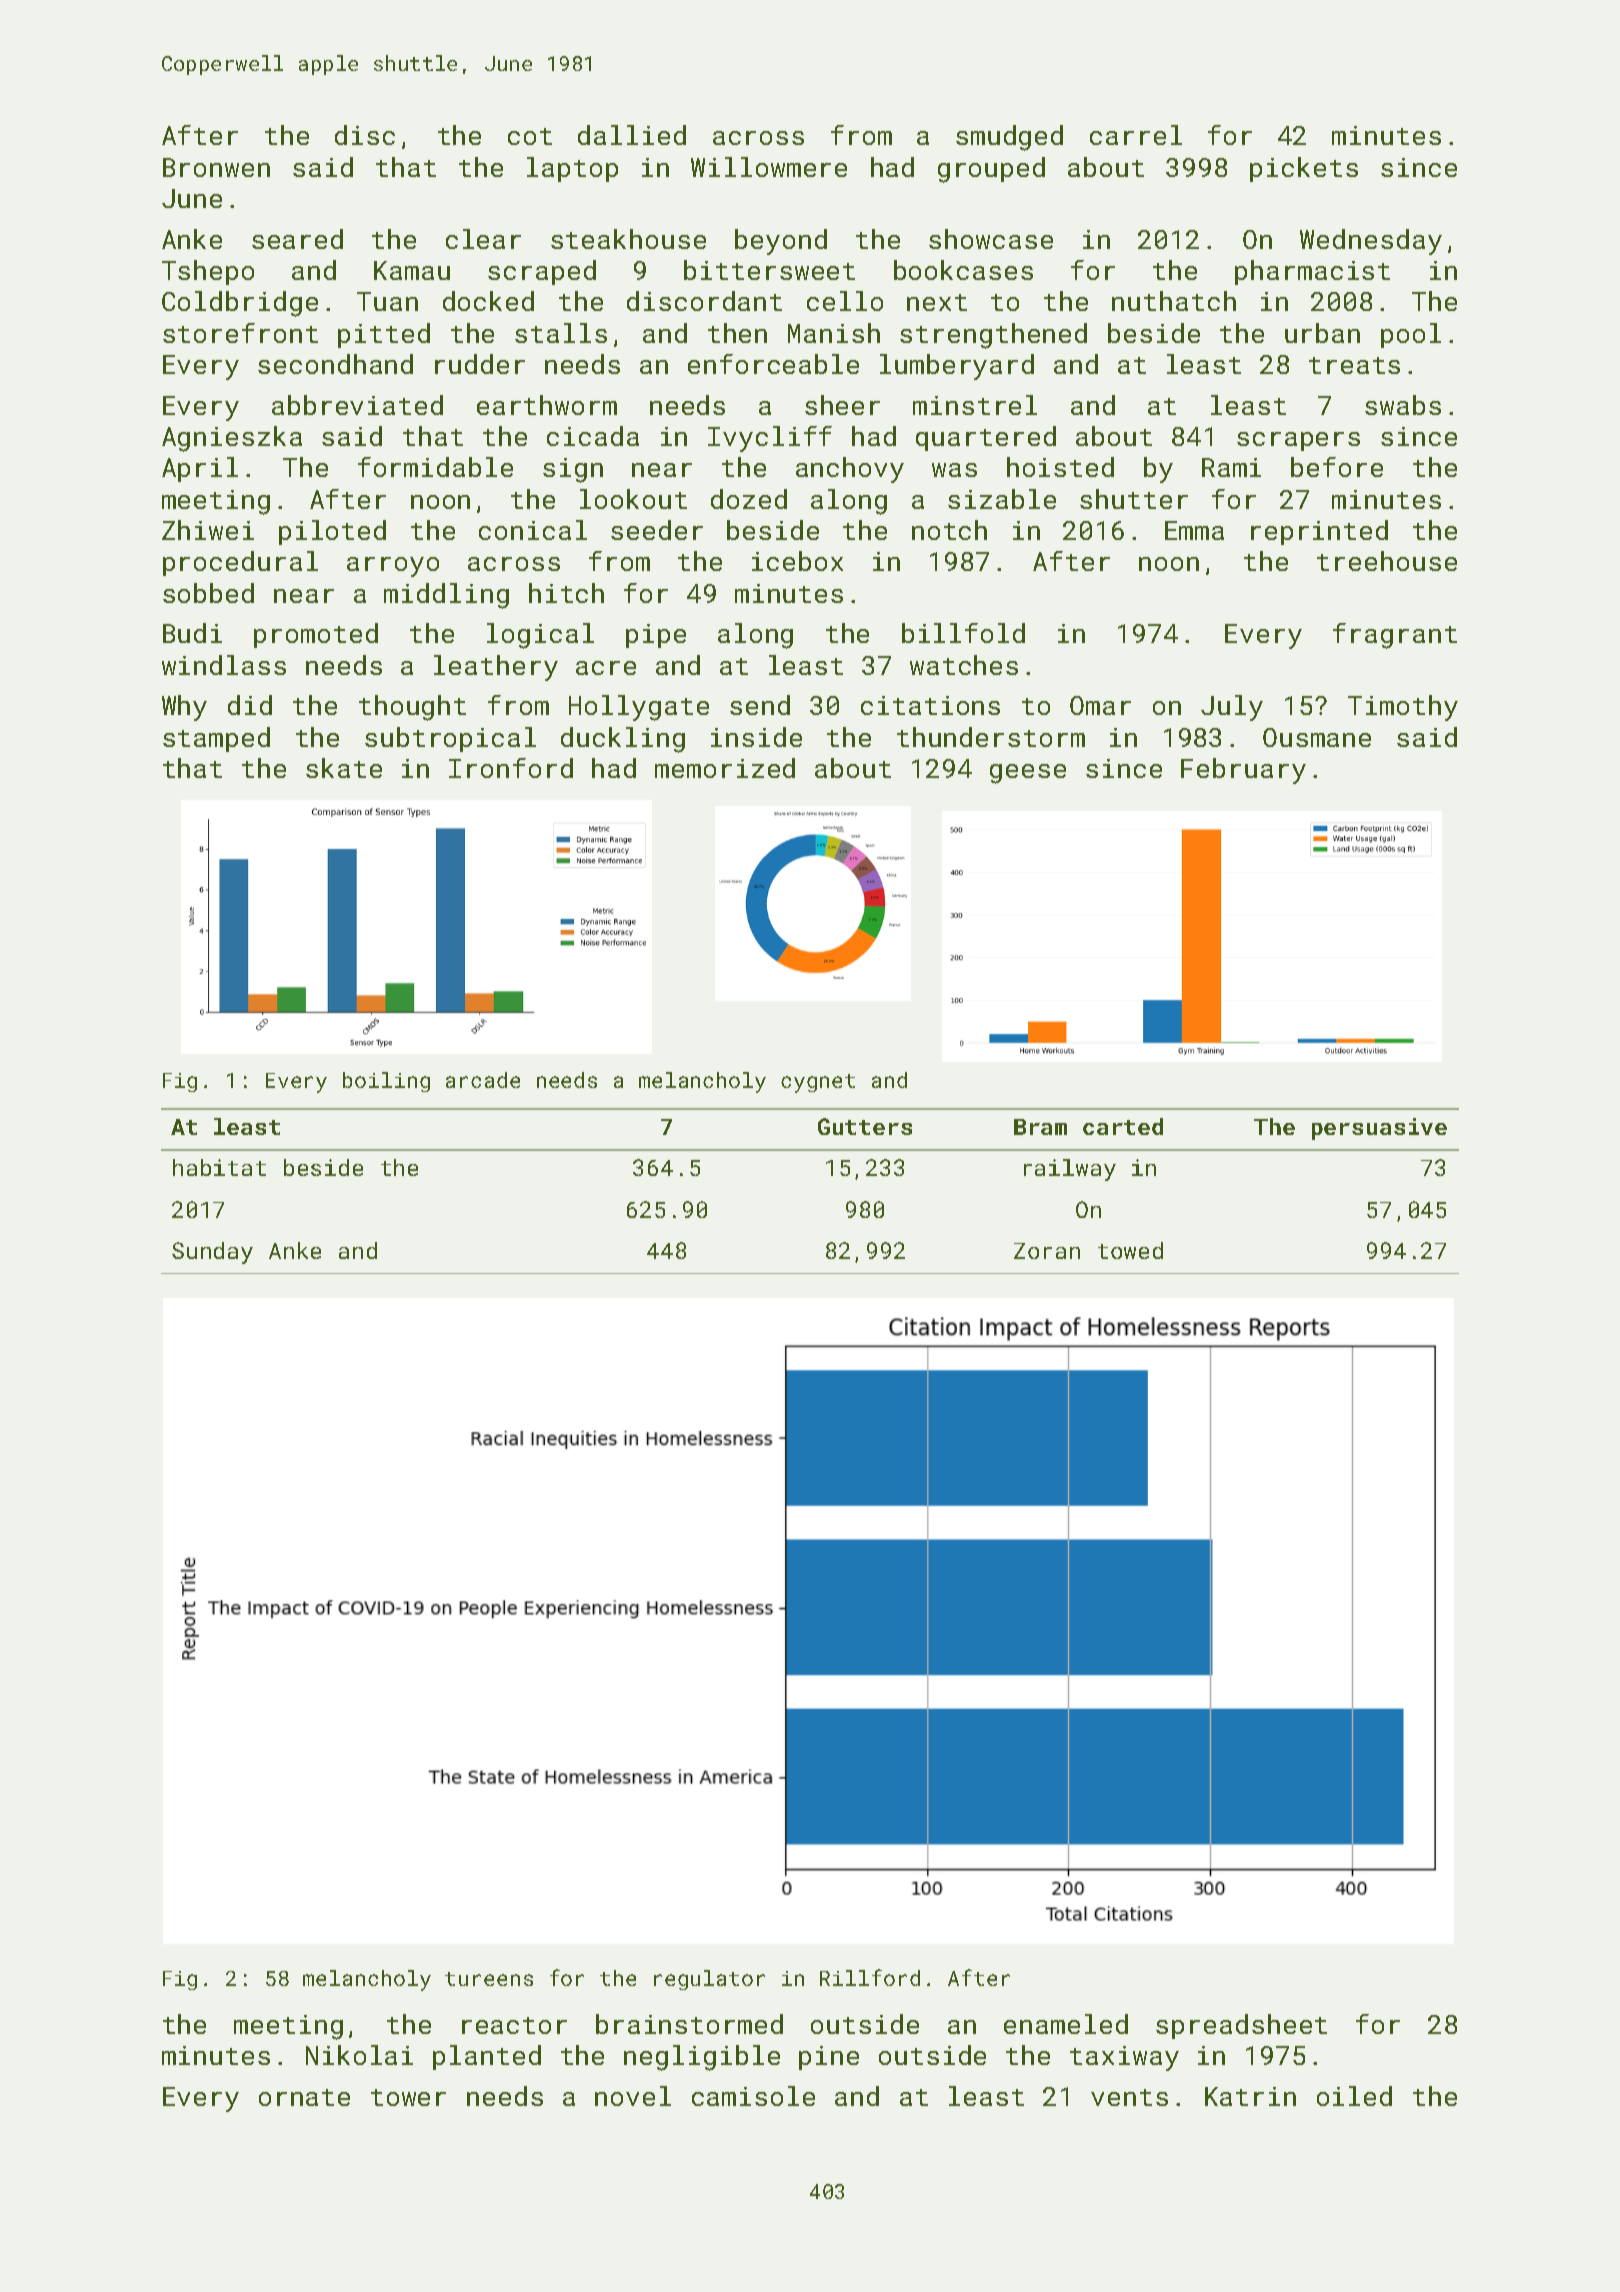 This page has height=2292, width=1620. Describe the element at coordinates (1009, 138) in the page. I see `smudged` at that location.
